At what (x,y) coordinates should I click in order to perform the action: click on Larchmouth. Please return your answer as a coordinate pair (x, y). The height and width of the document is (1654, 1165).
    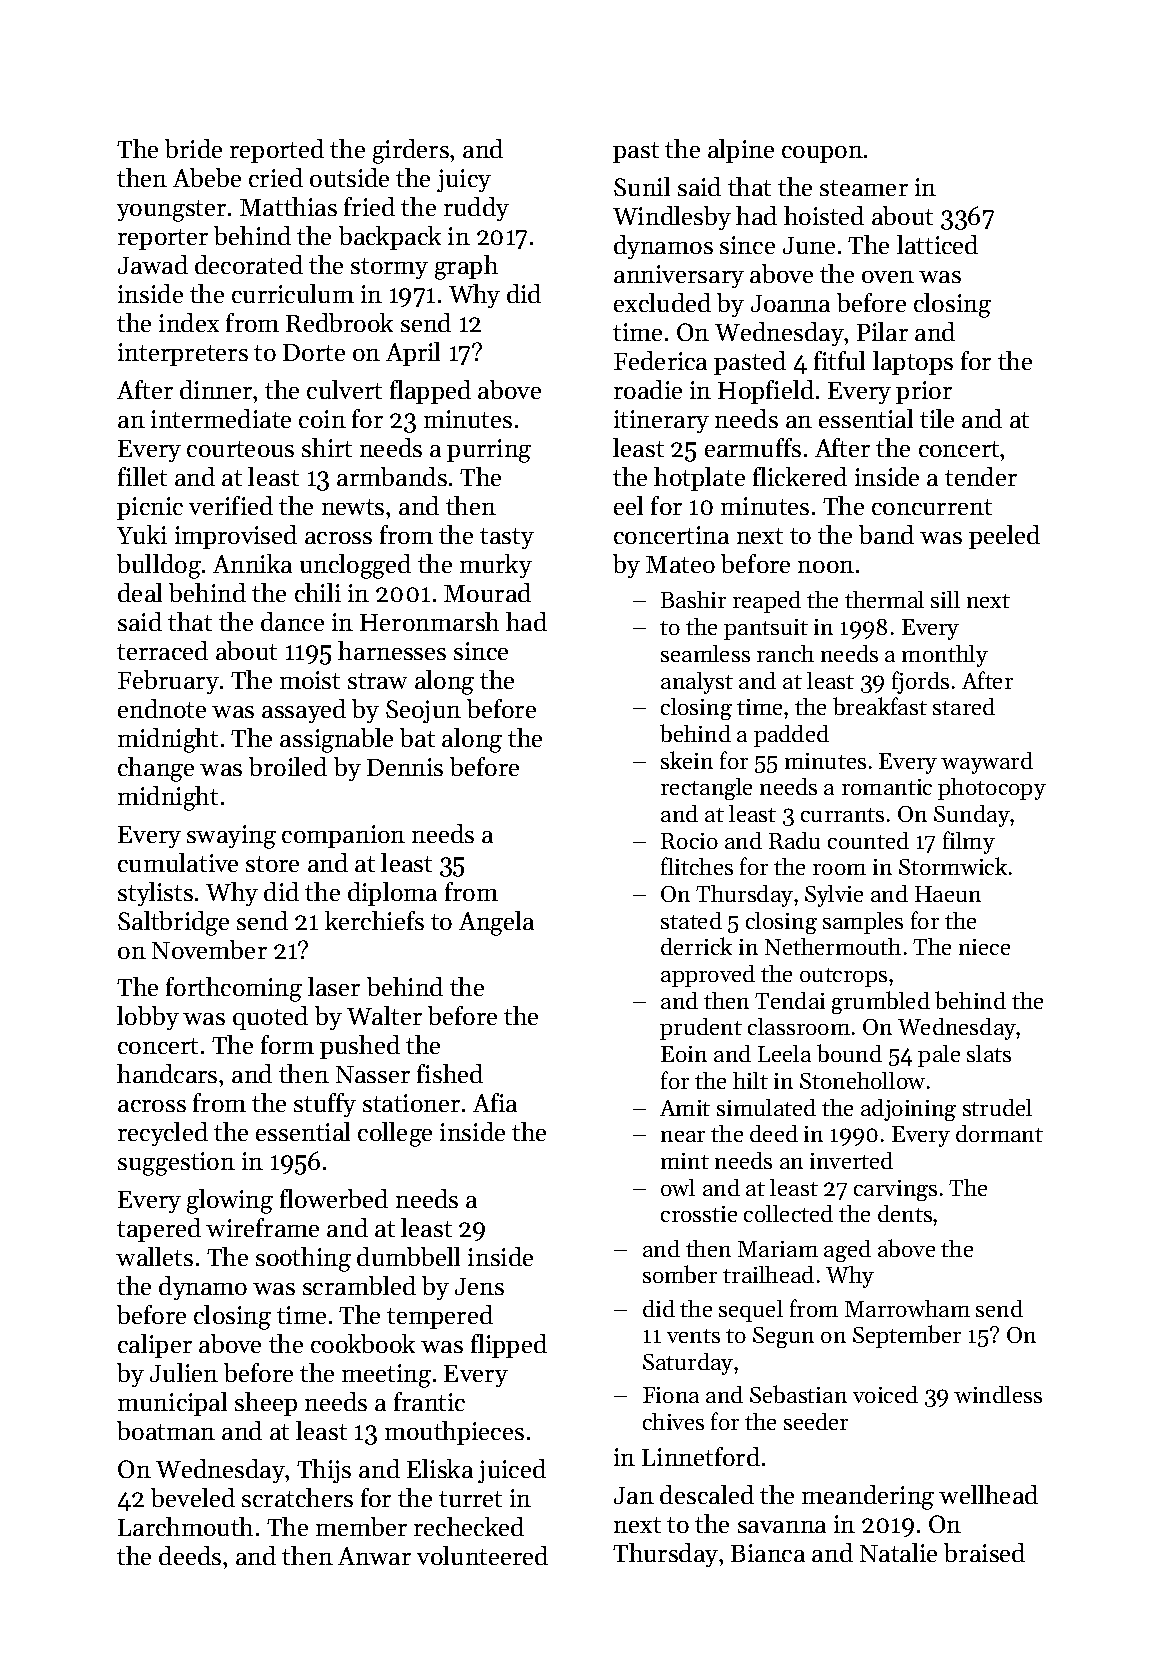
    Looking at the image, I should click on (185, 1526).
